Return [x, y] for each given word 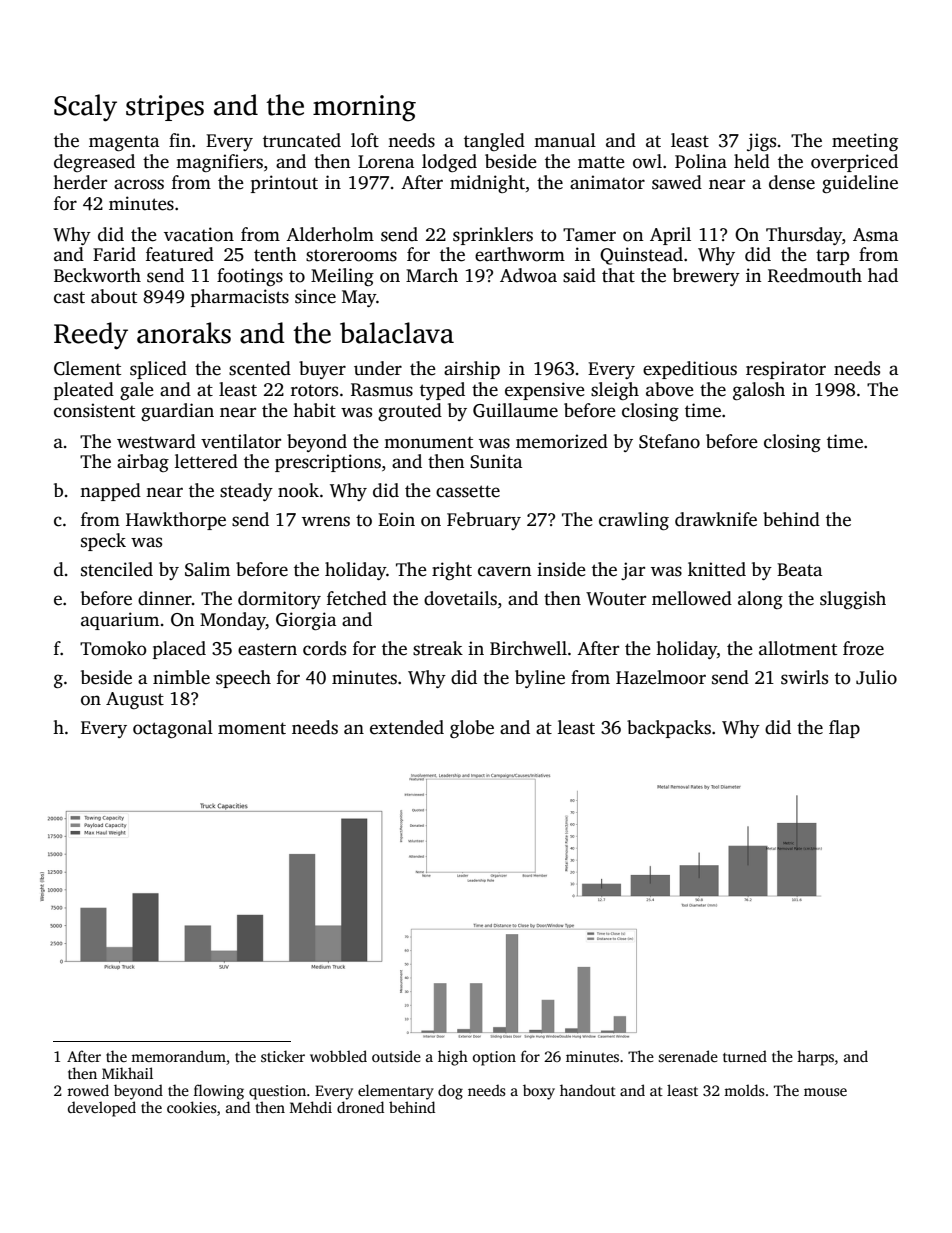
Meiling [342, 277]
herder [80, 182]
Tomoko [113, 648]
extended [407, 727]
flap [844, 729]
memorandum [178, 1056]
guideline [860, 184]
